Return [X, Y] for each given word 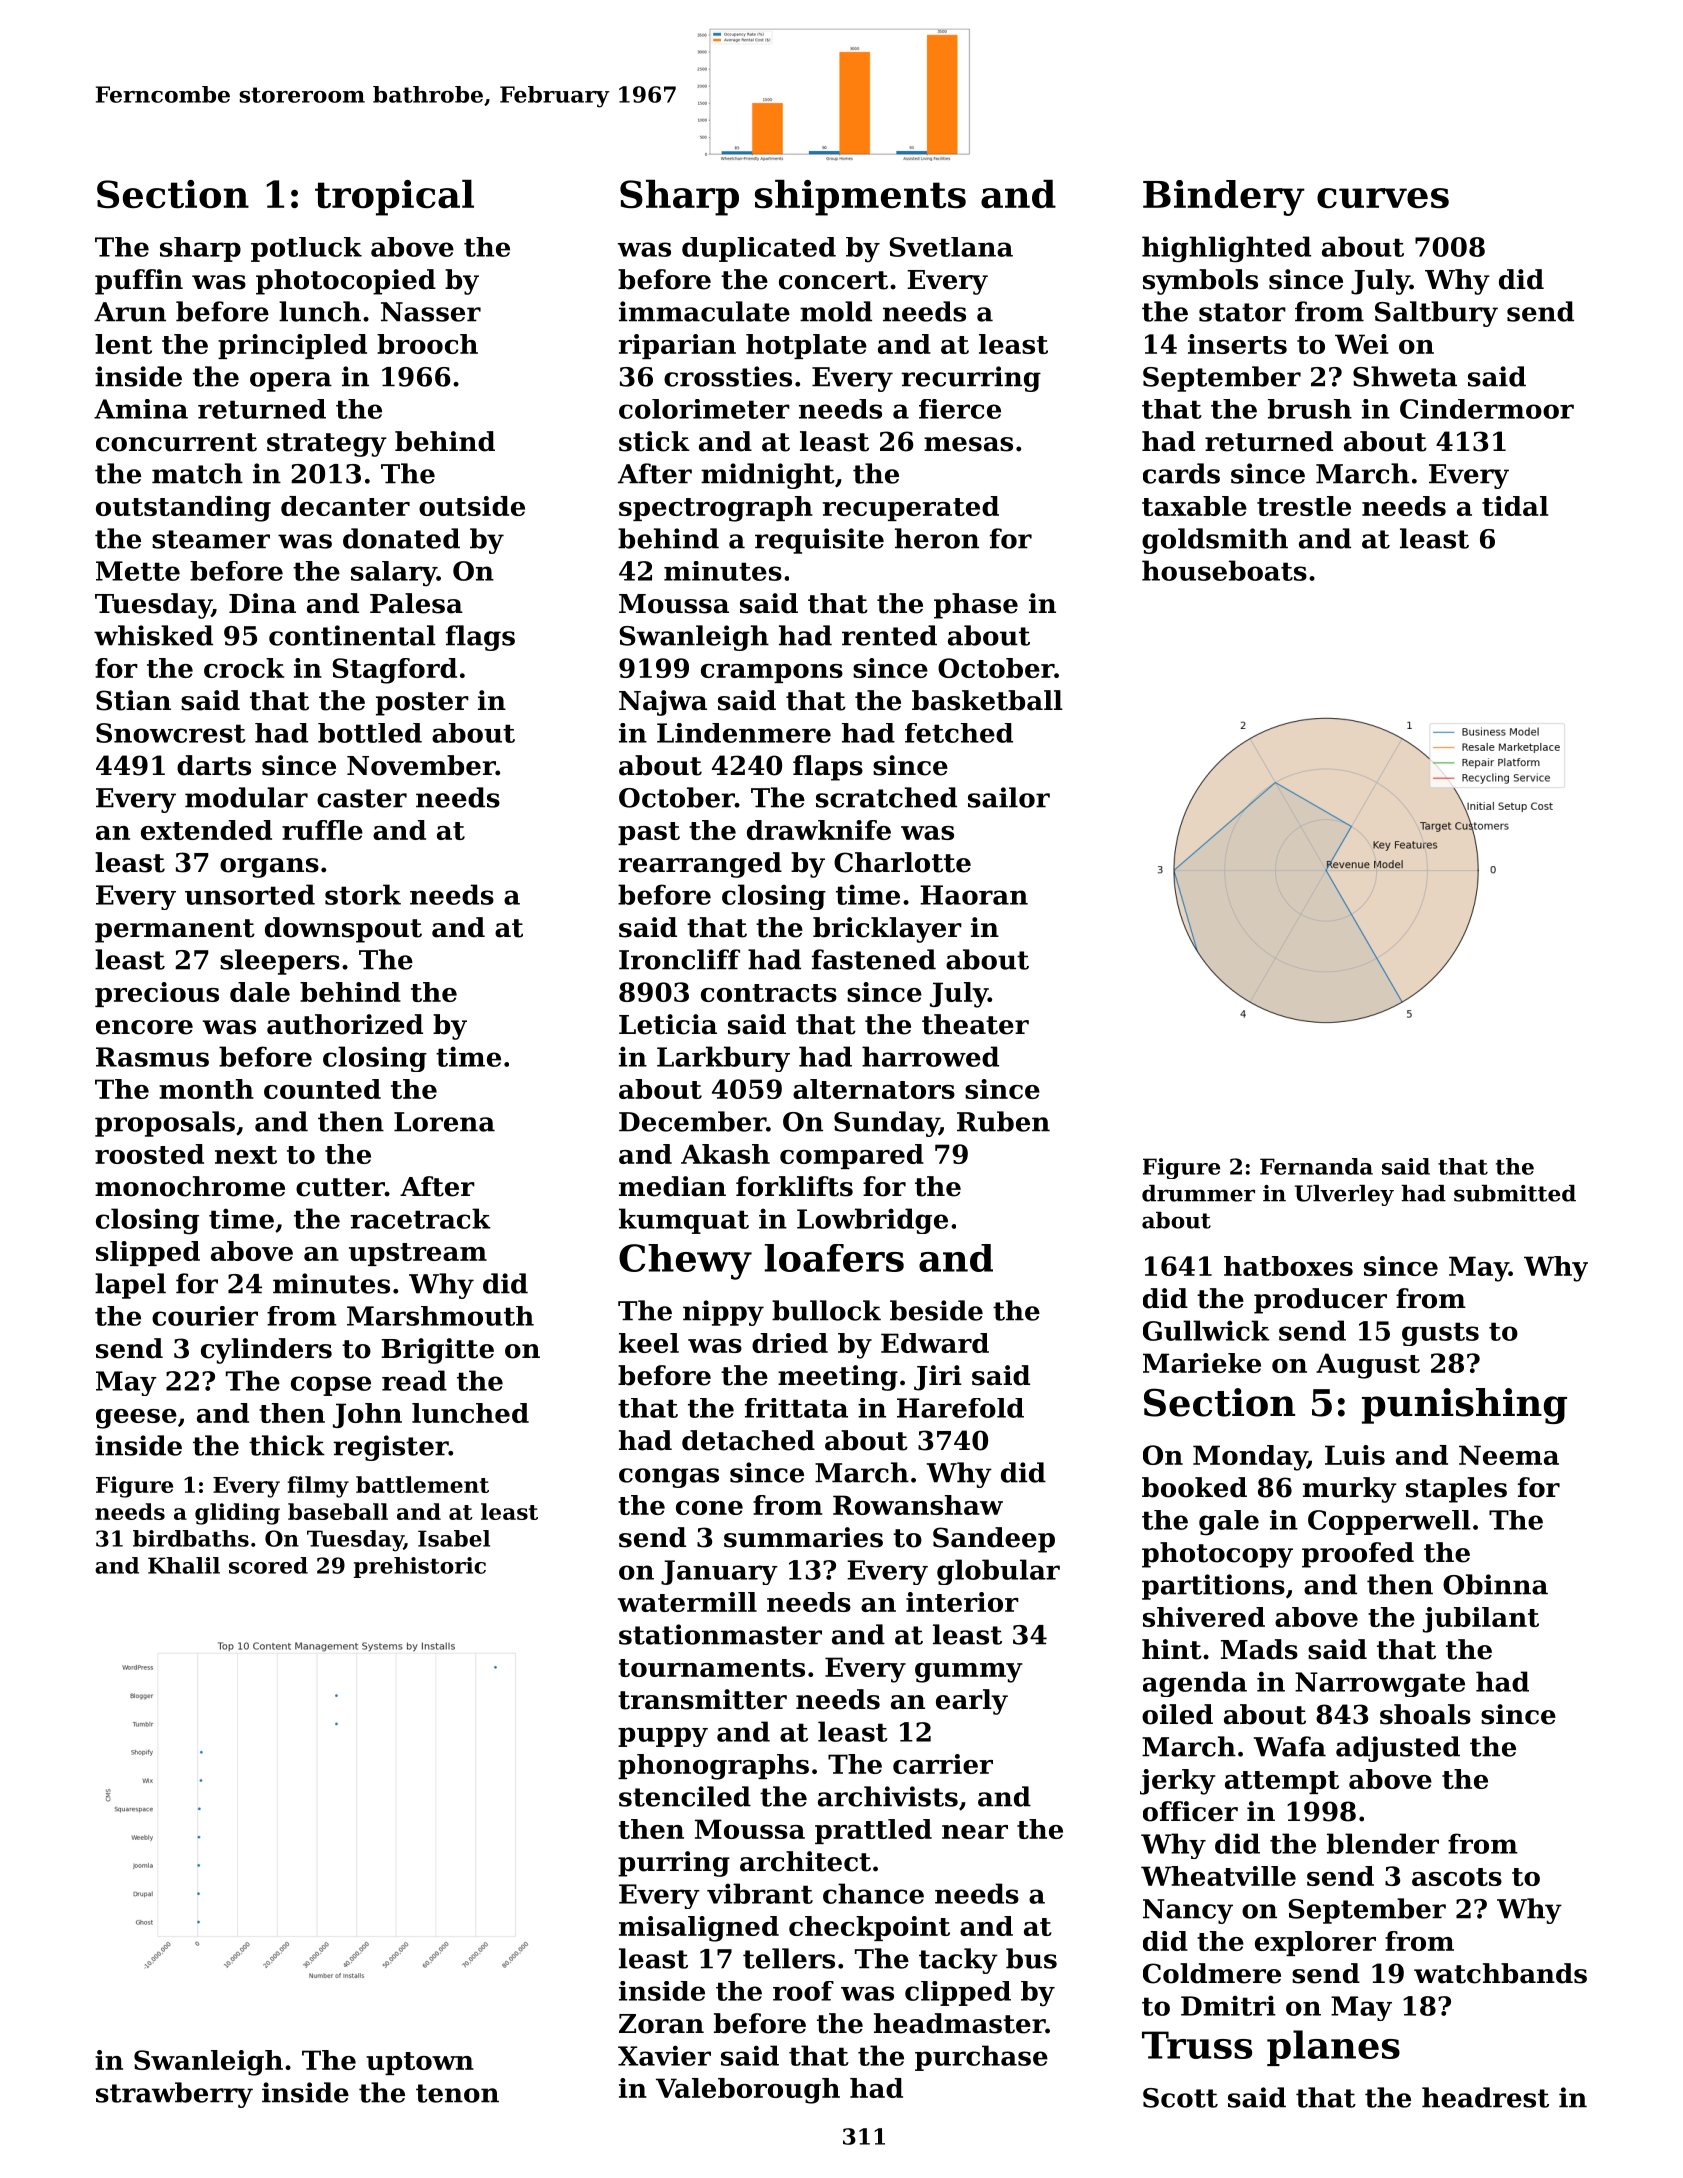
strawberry [174, 2095]
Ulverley [1344, 1195]
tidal [1515, 506]
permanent [175, 931]
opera [291, 382]
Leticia [668, 1024]
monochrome [190, 1186]
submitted [1515, 1193]
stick [654, 441]
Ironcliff [679, 959]
